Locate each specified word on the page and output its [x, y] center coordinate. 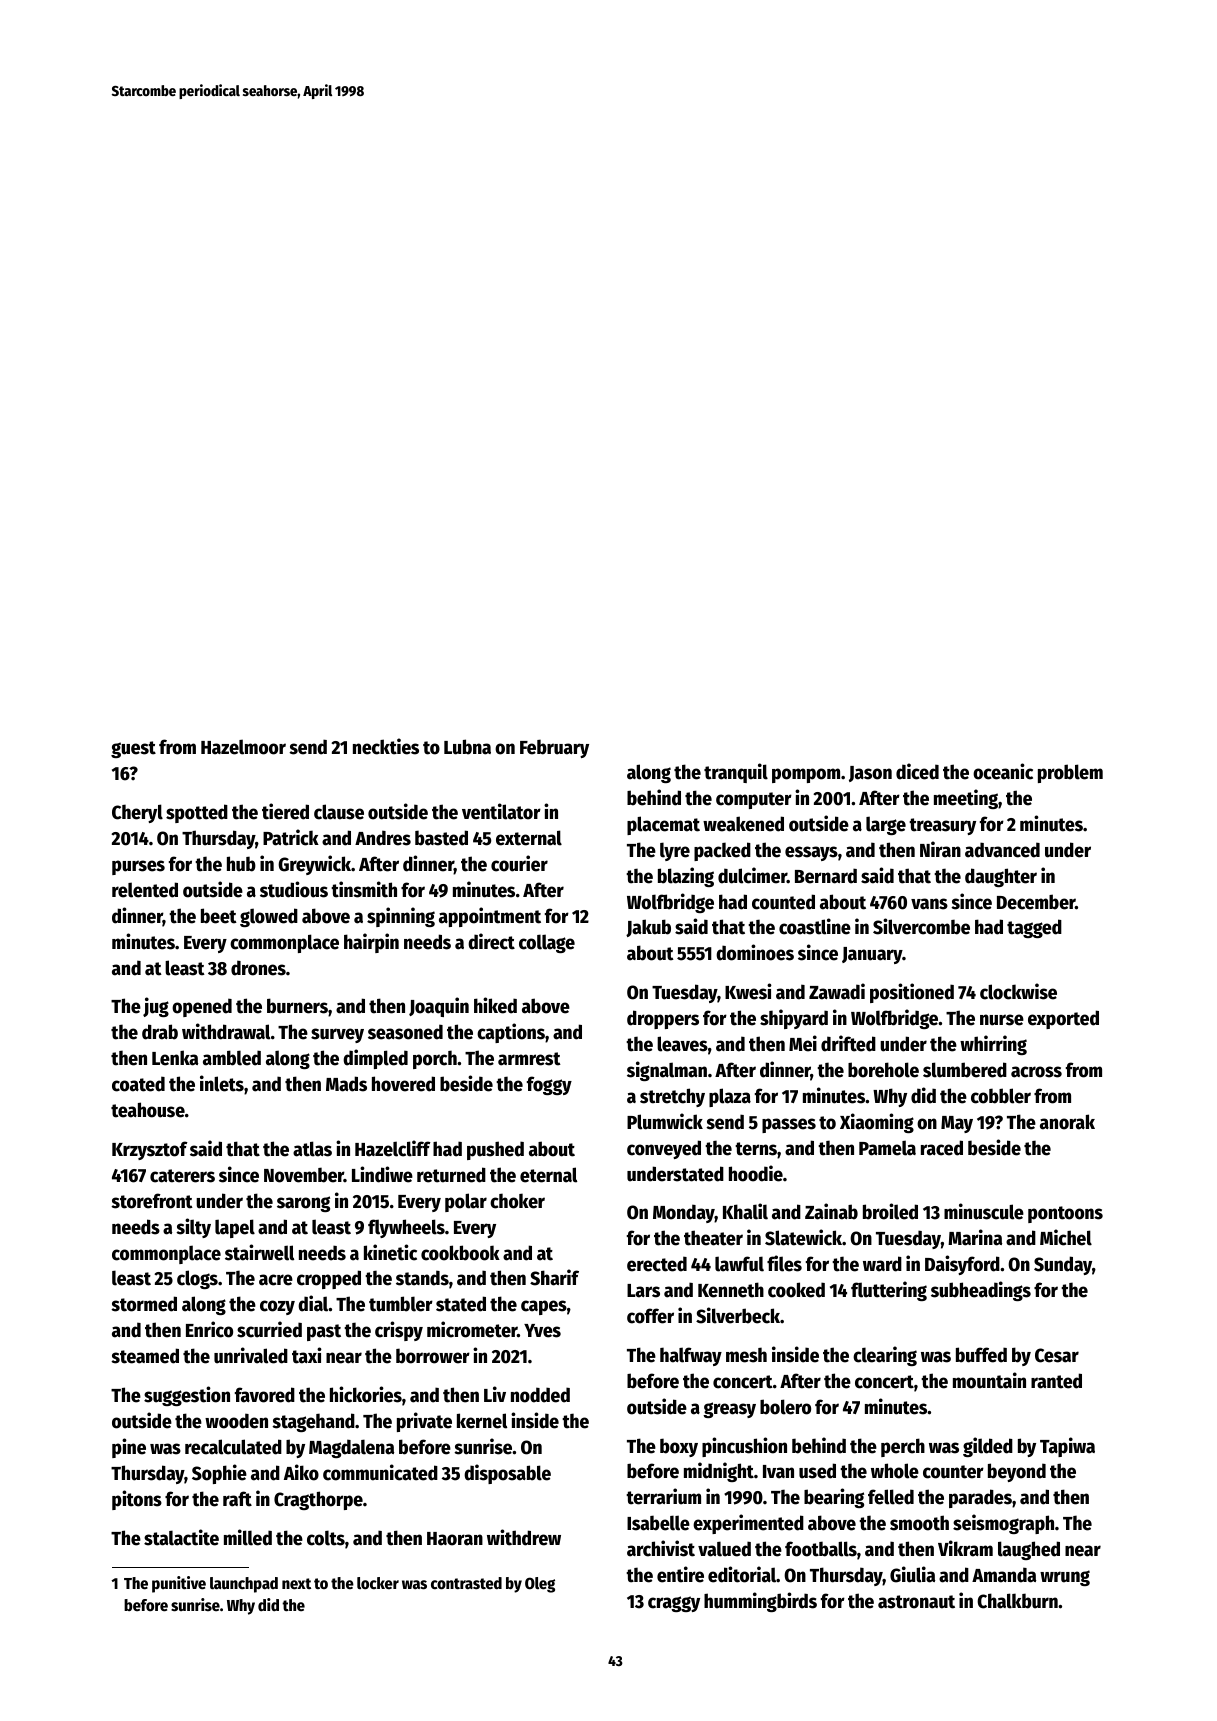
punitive [179, 1584]
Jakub [648, 928]
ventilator [501, 811]
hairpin [371, 943]
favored [265, 1395]
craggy [674, 1604]
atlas [312, 1149]
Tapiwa [1067, 1447]
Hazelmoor [243, 747]
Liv [495, 1394]
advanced [1002, 850]
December [1036, 902]
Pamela [887, 1148]
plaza [730, 1097]
